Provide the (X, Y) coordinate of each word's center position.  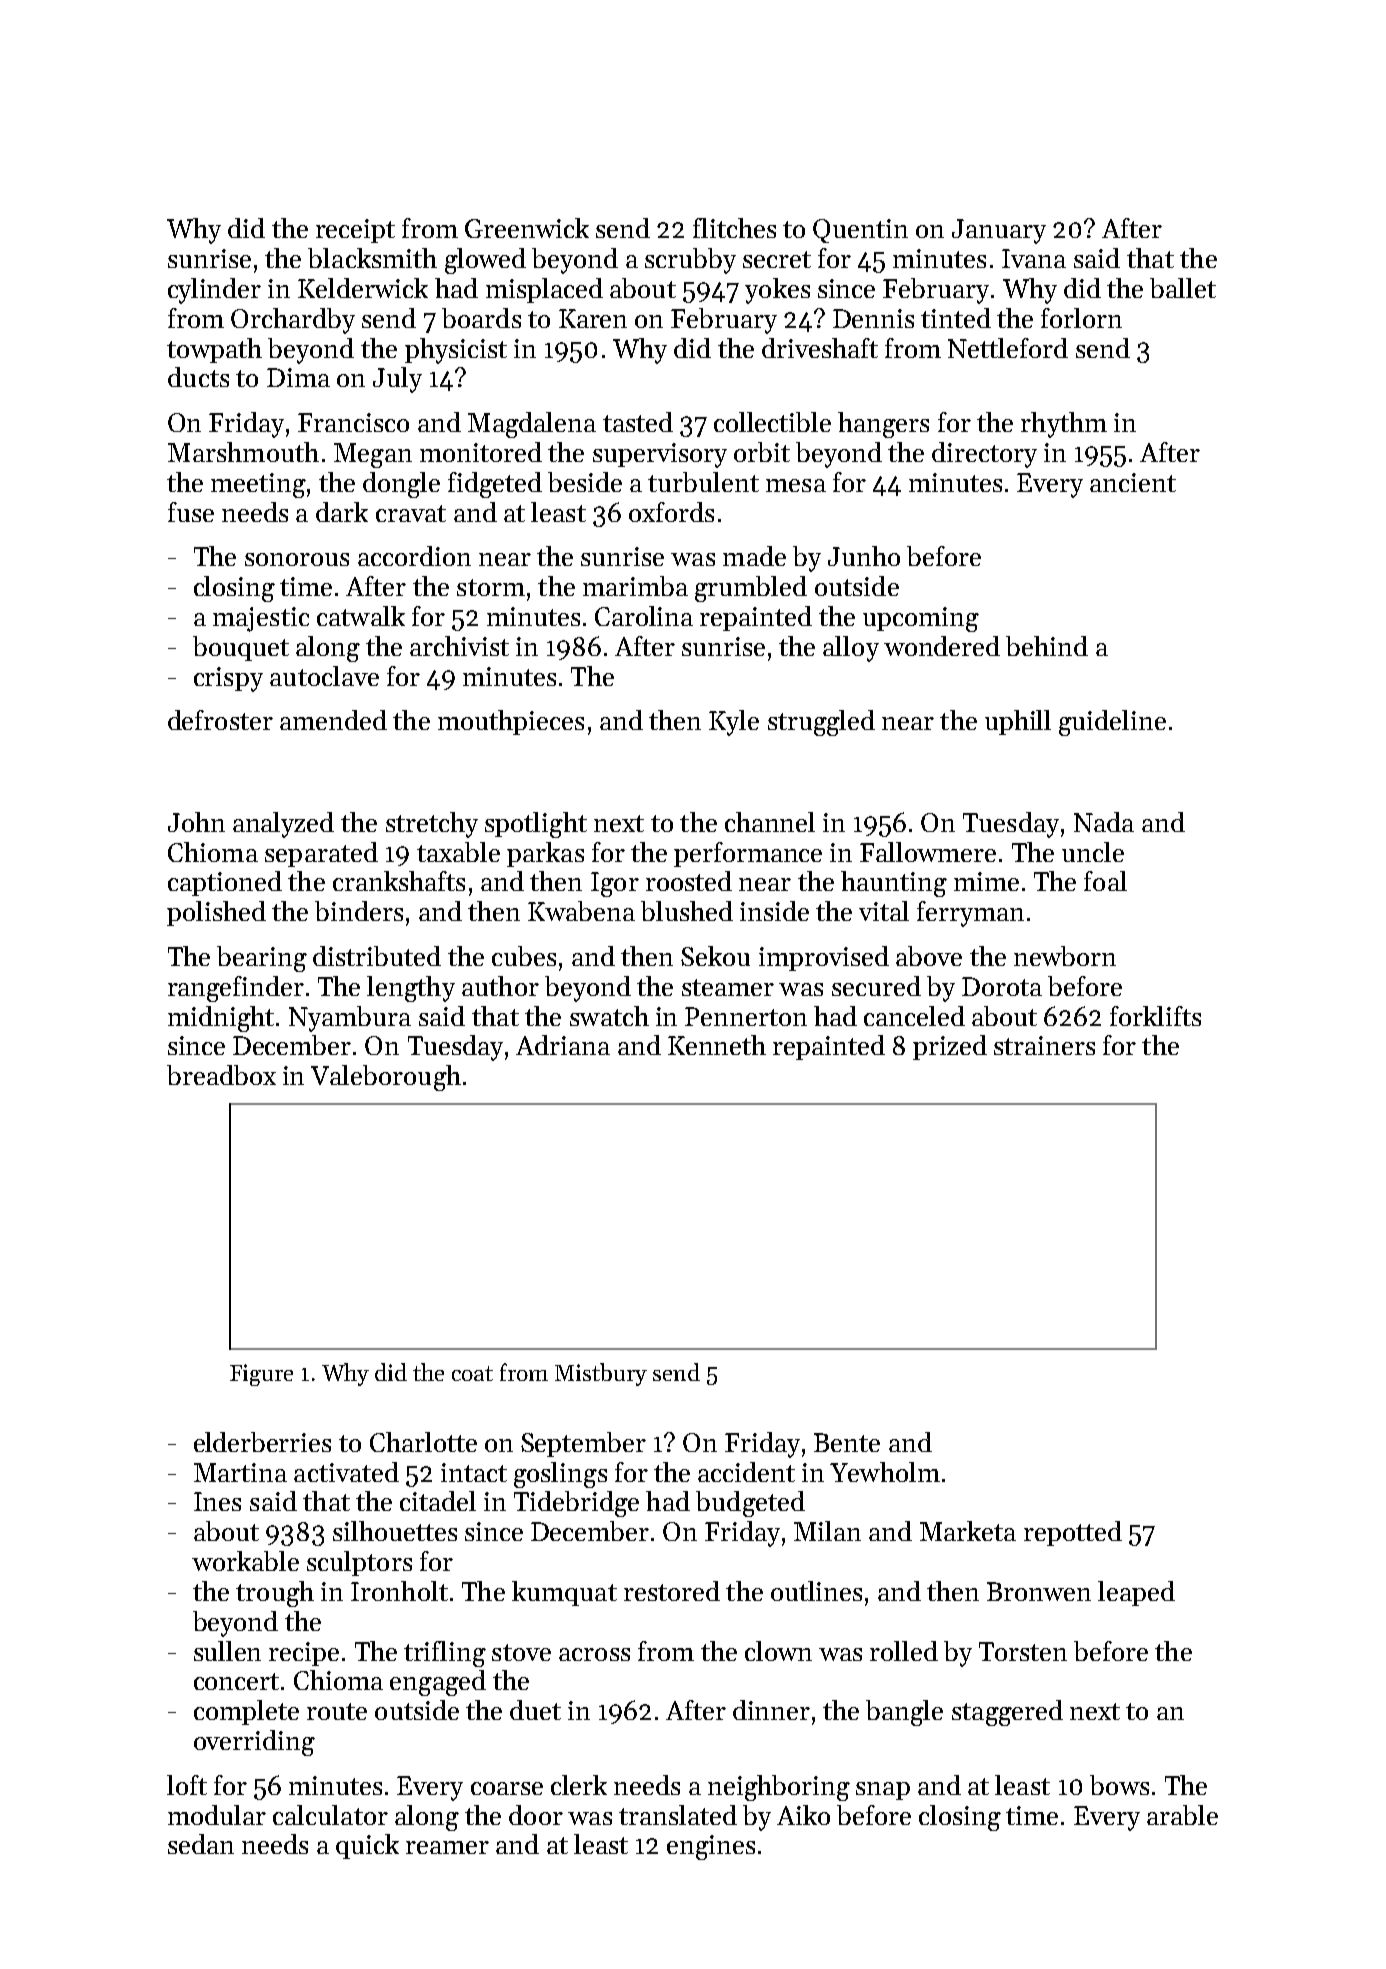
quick (367, 1846)
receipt (355, 231)
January (999, 231)
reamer (447, 1847)
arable (1182, 1815)
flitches (734, 228)
